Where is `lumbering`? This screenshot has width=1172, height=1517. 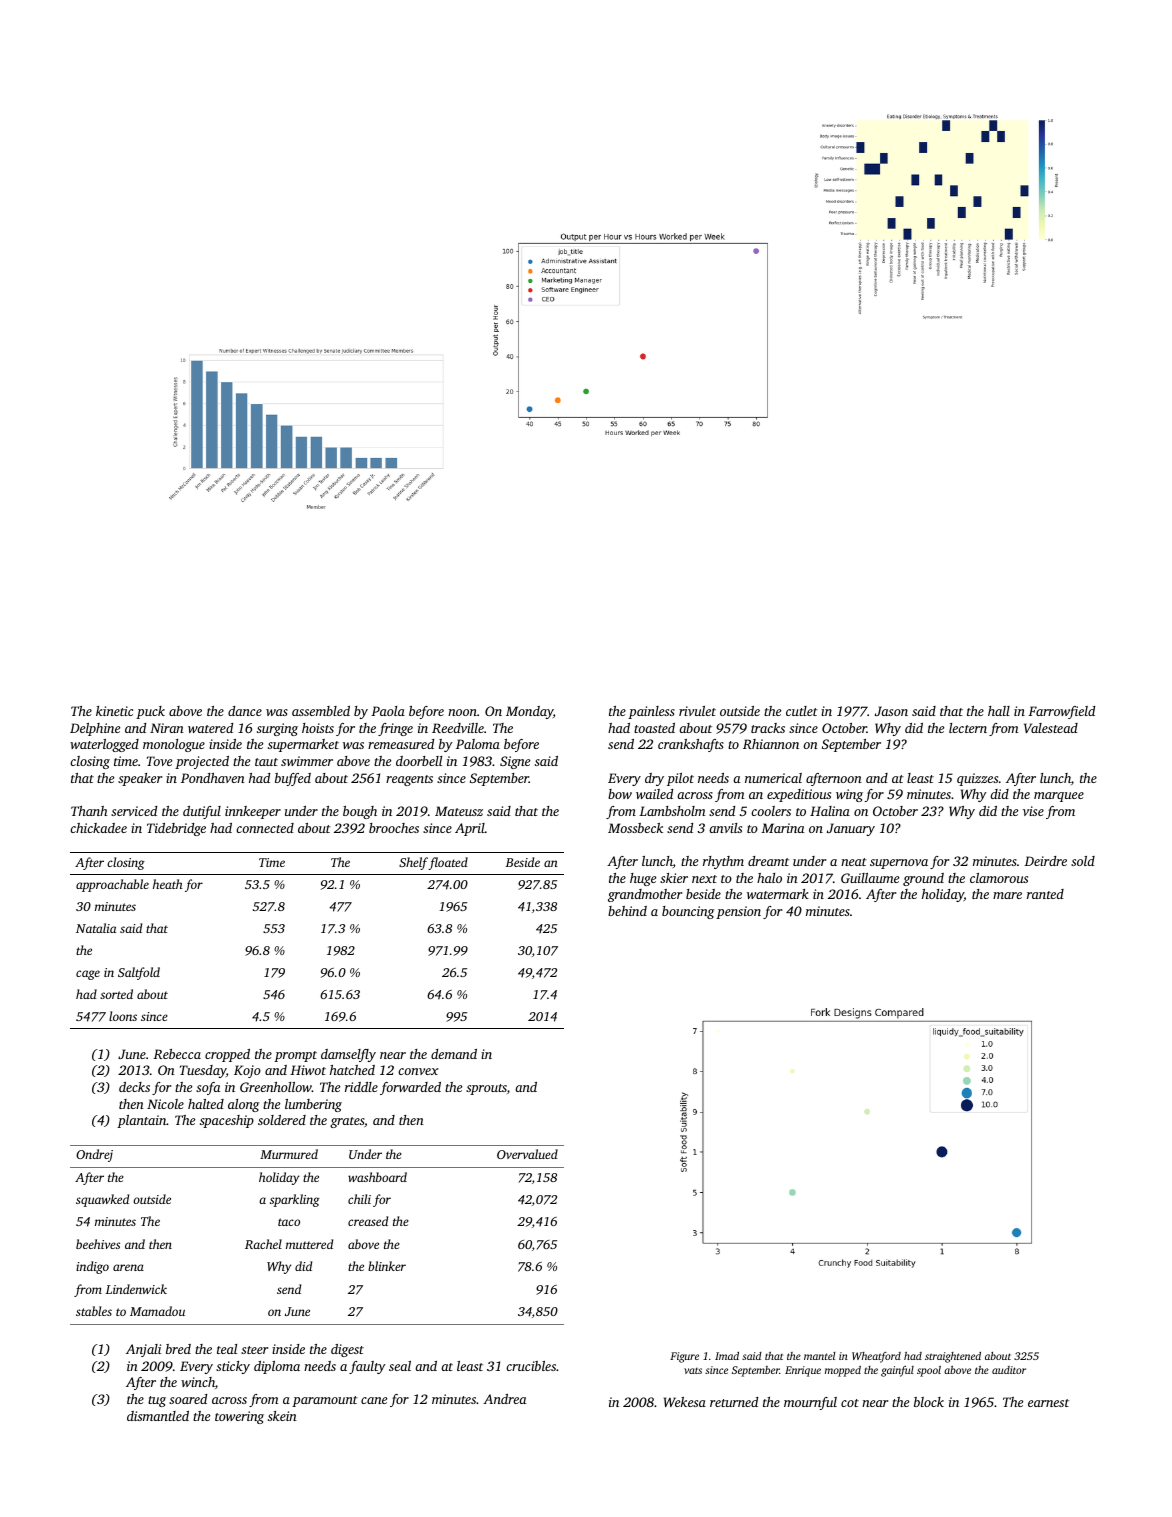 lumbering is located at coordinates (313, 1105).
